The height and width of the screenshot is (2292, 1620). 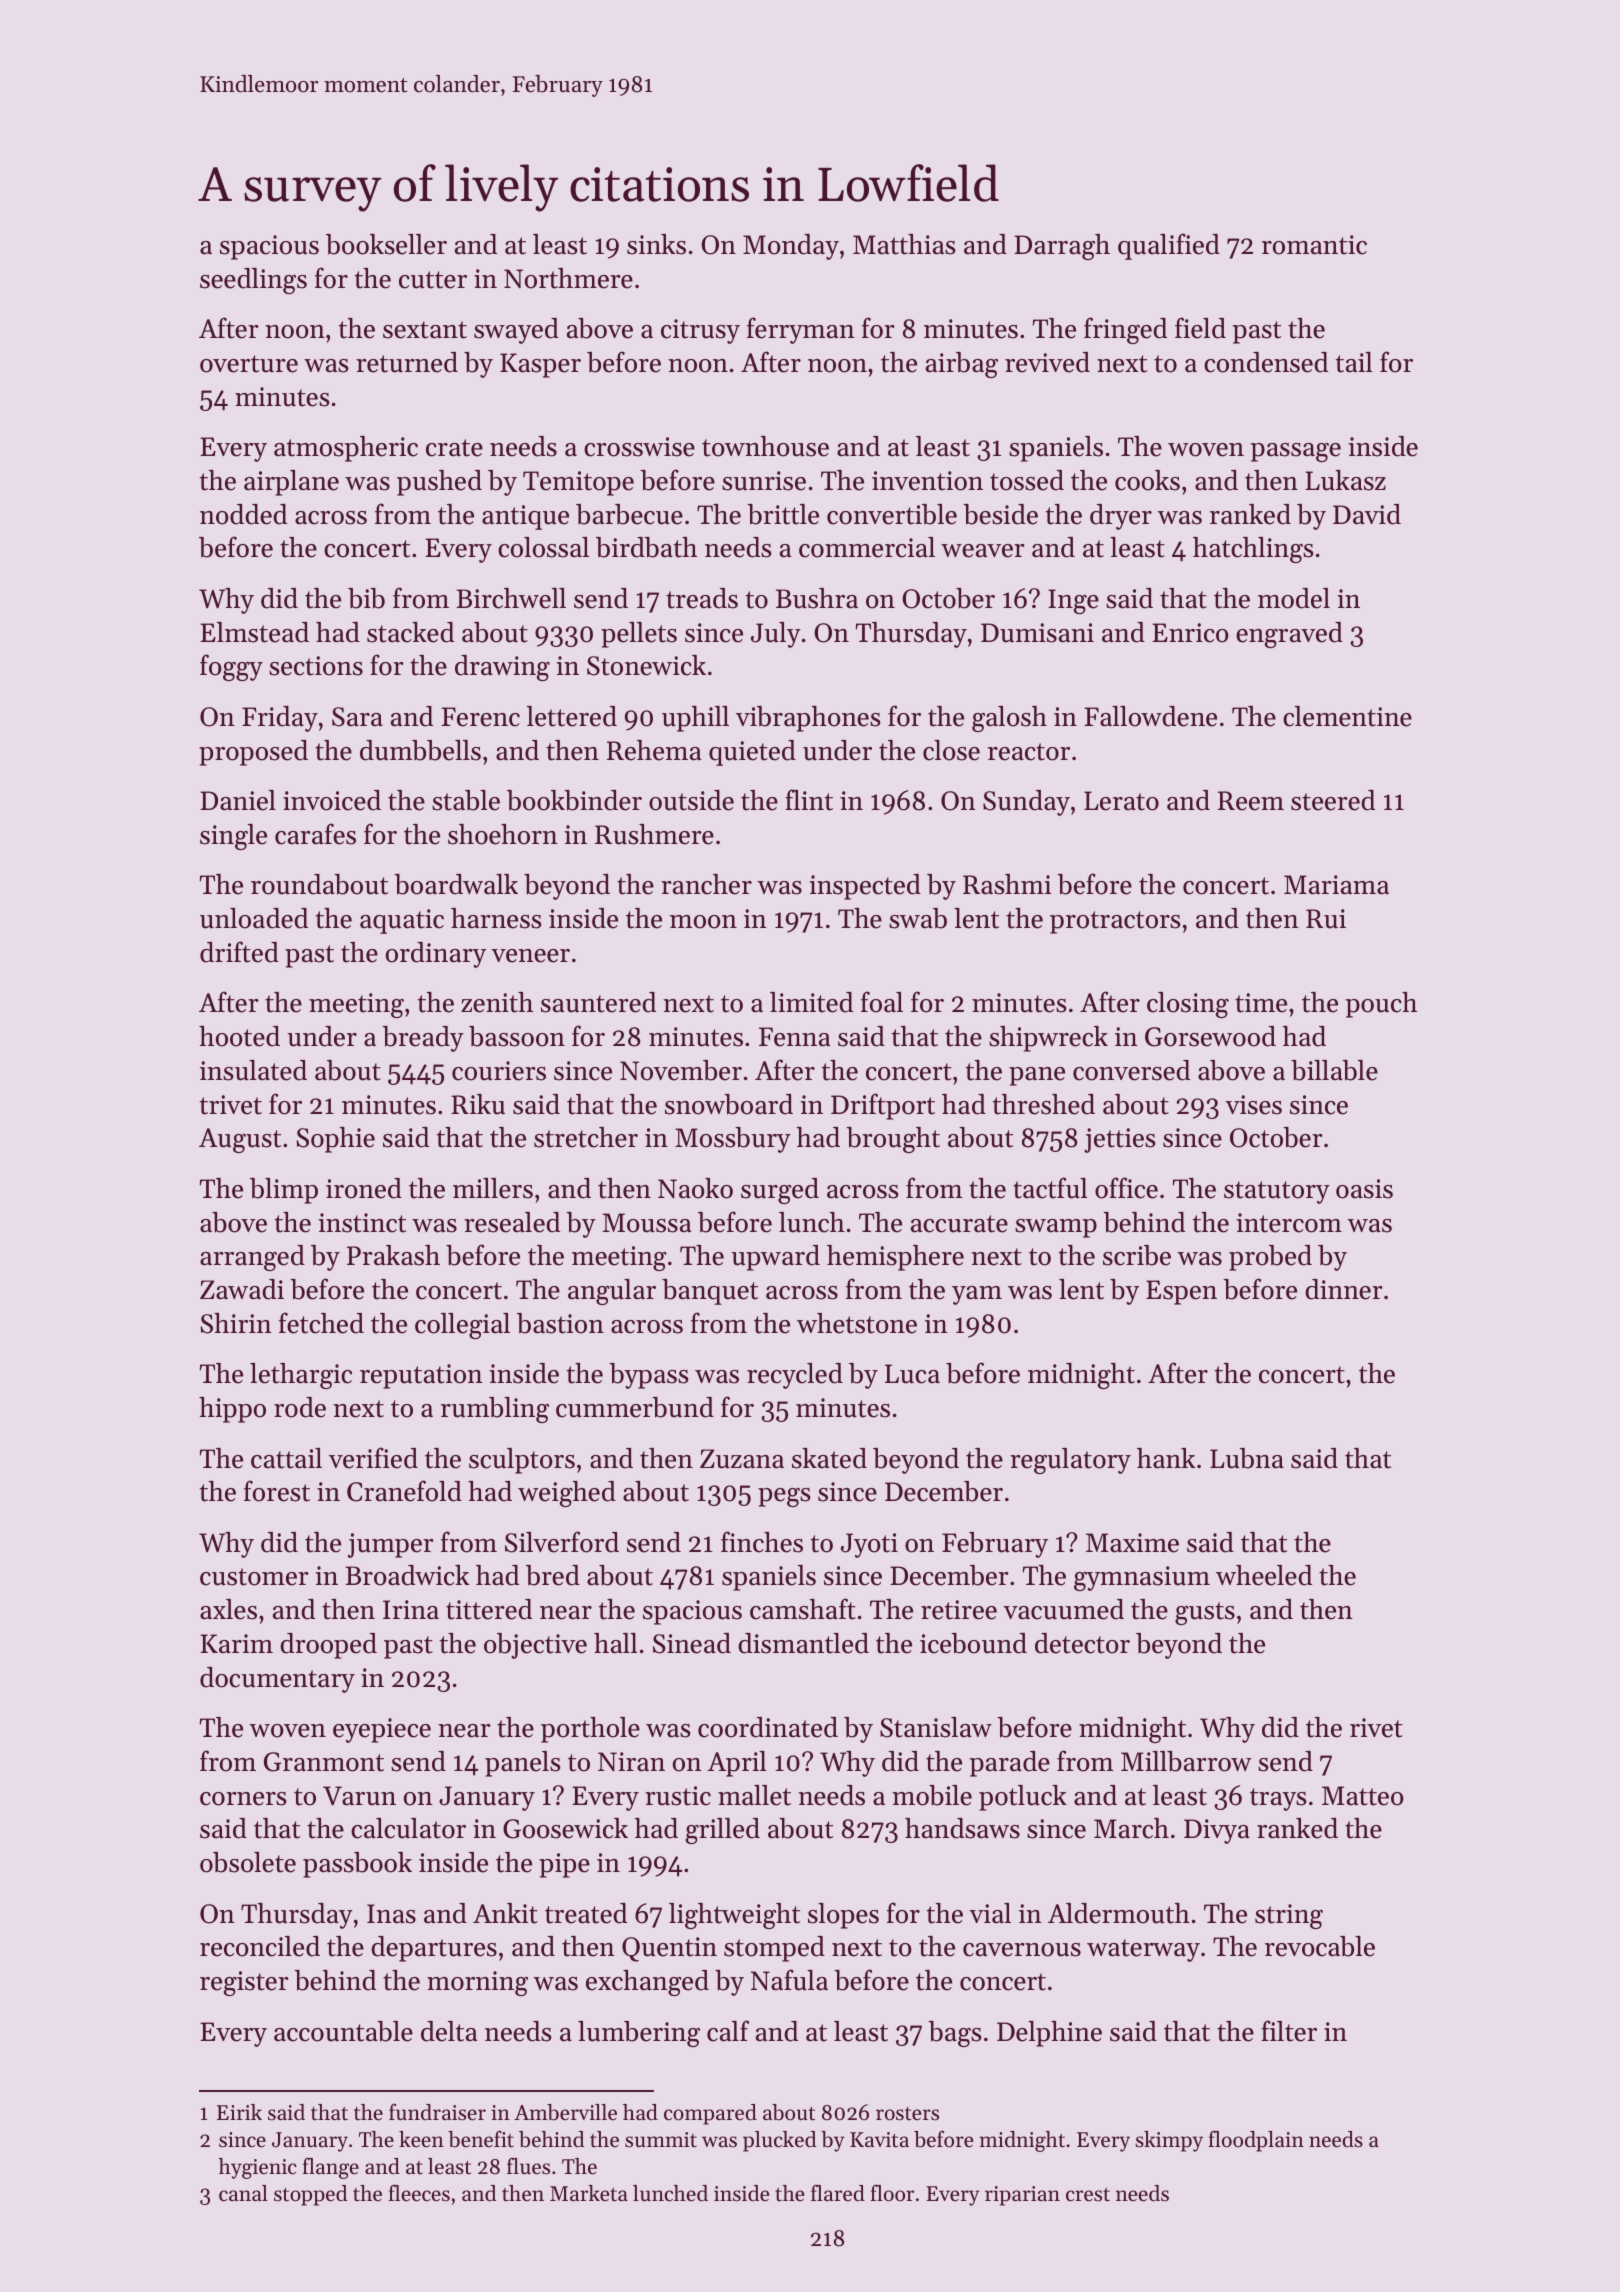 I want to click on passage, so click(x=1296, y=452).
